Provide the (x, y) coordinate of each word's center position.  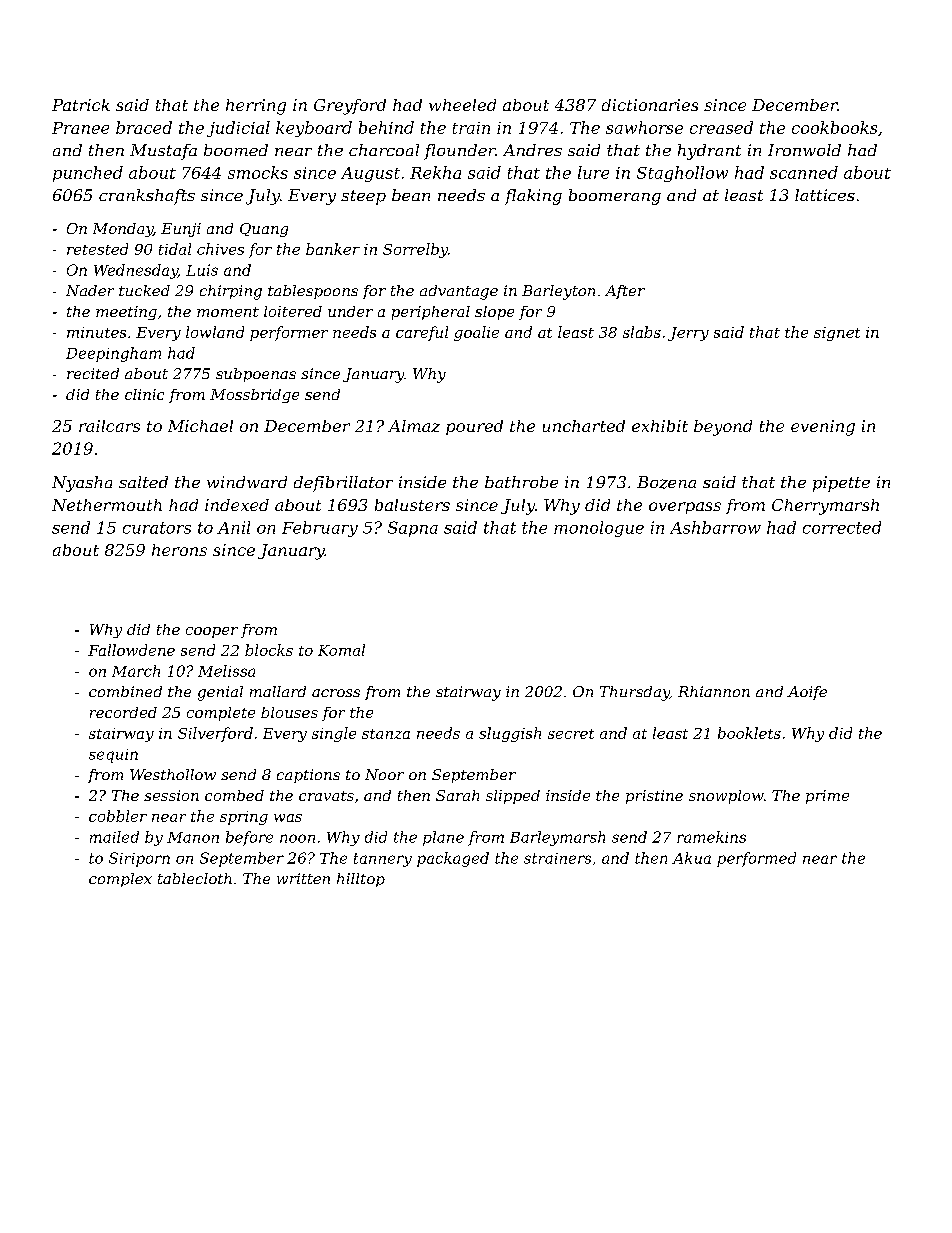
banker (333, 249)
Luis (202, 270)
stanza (386, 734)
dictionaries (650, 105)
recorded (123, 712)
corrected (842, 527)
